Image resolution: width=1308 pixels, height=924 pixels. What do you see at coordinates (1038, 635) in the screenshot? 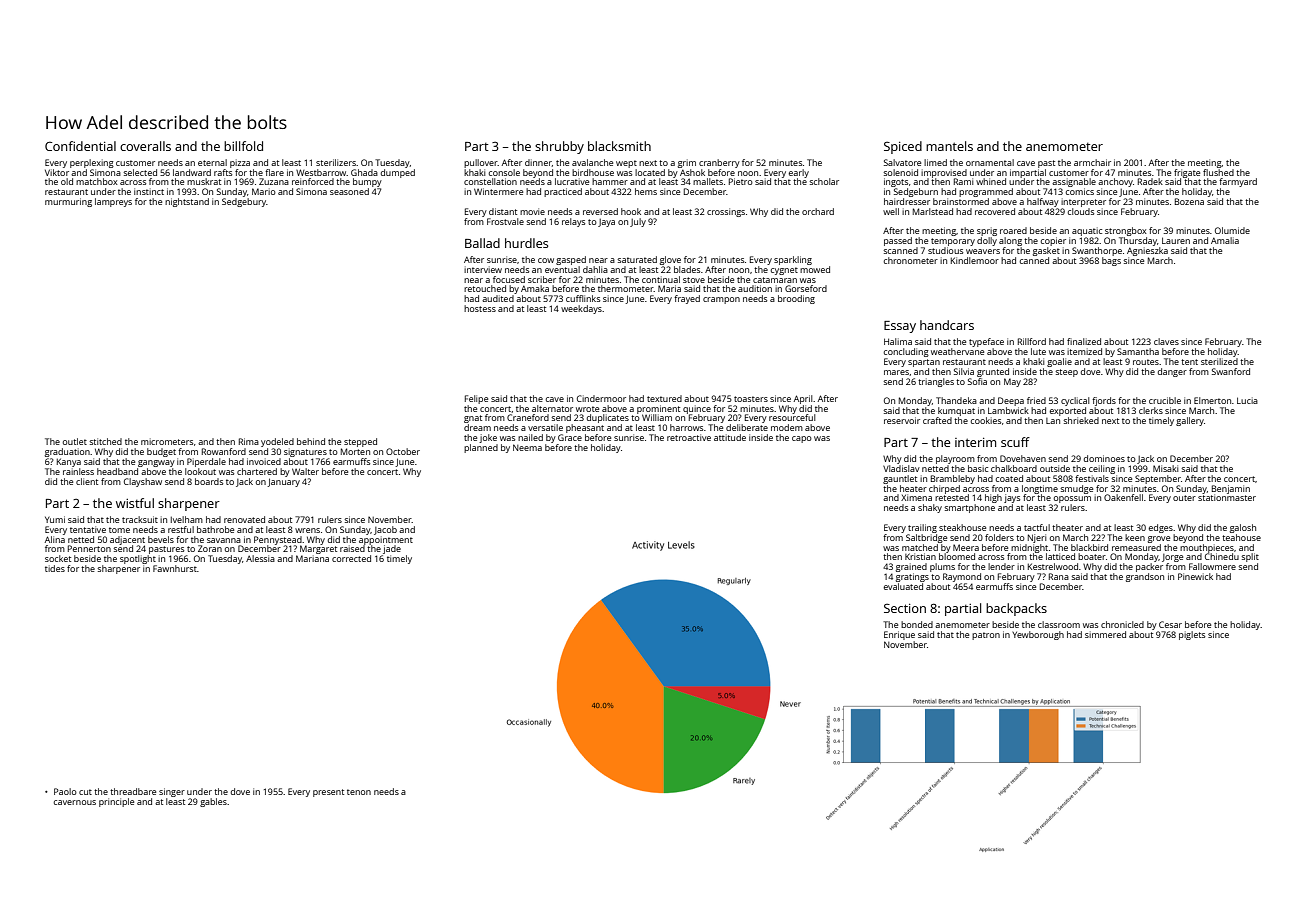
I see `Yewborough` at bounding box center [1038, 635].
